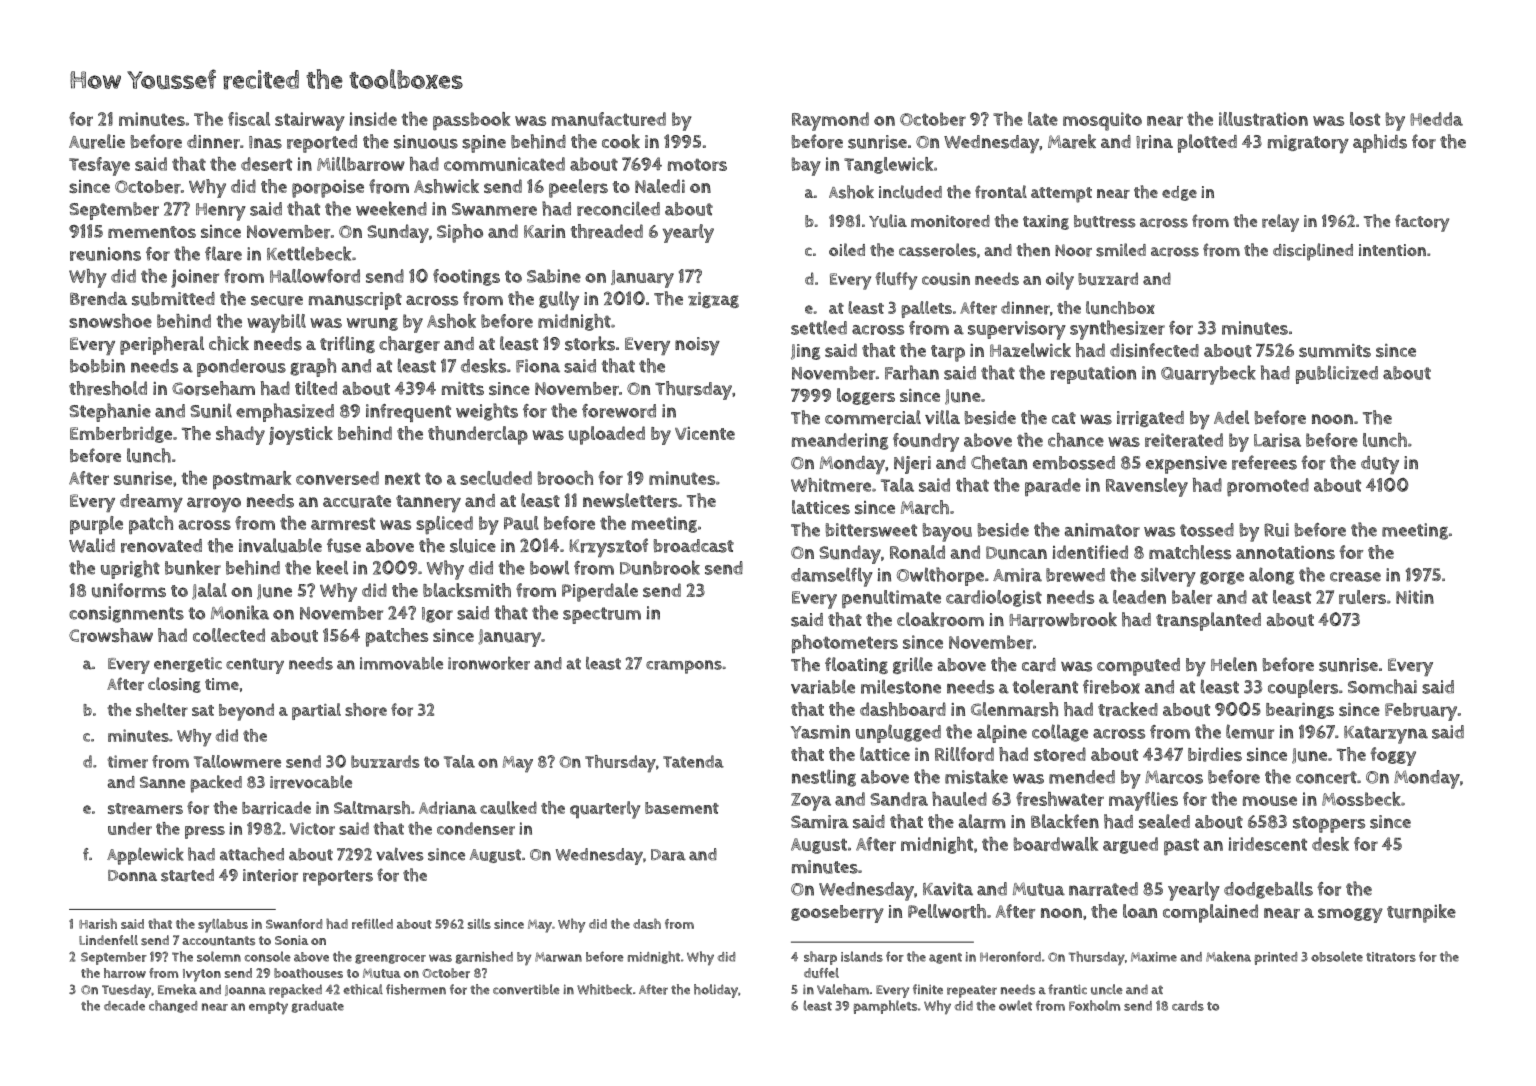  What do you see at coordinates (1271, 576) in the page?
I see `along` at bounding box center [1271, 576].
